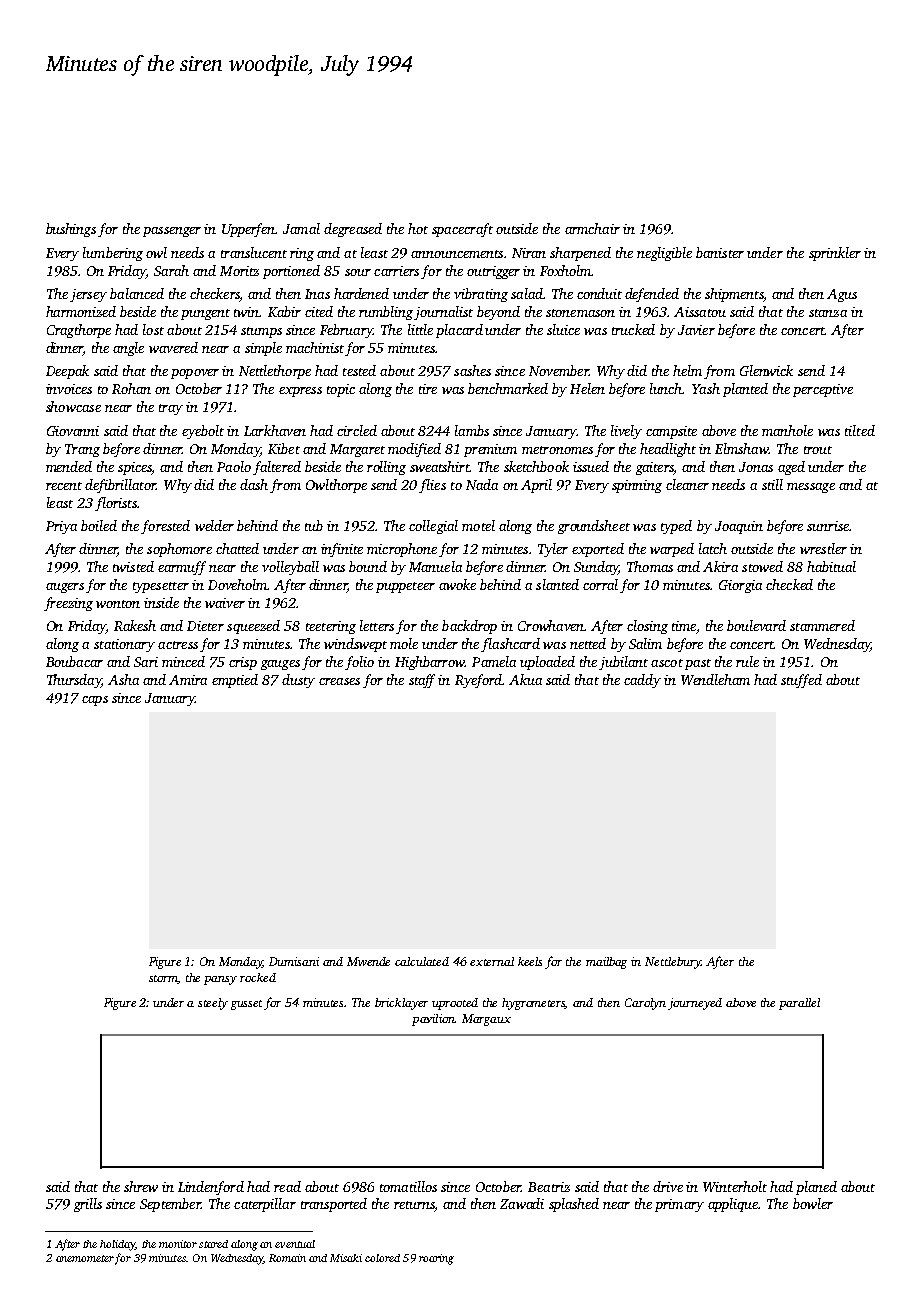 The image size is (924, 1308). I want to click on storm, so click(163, 979).
